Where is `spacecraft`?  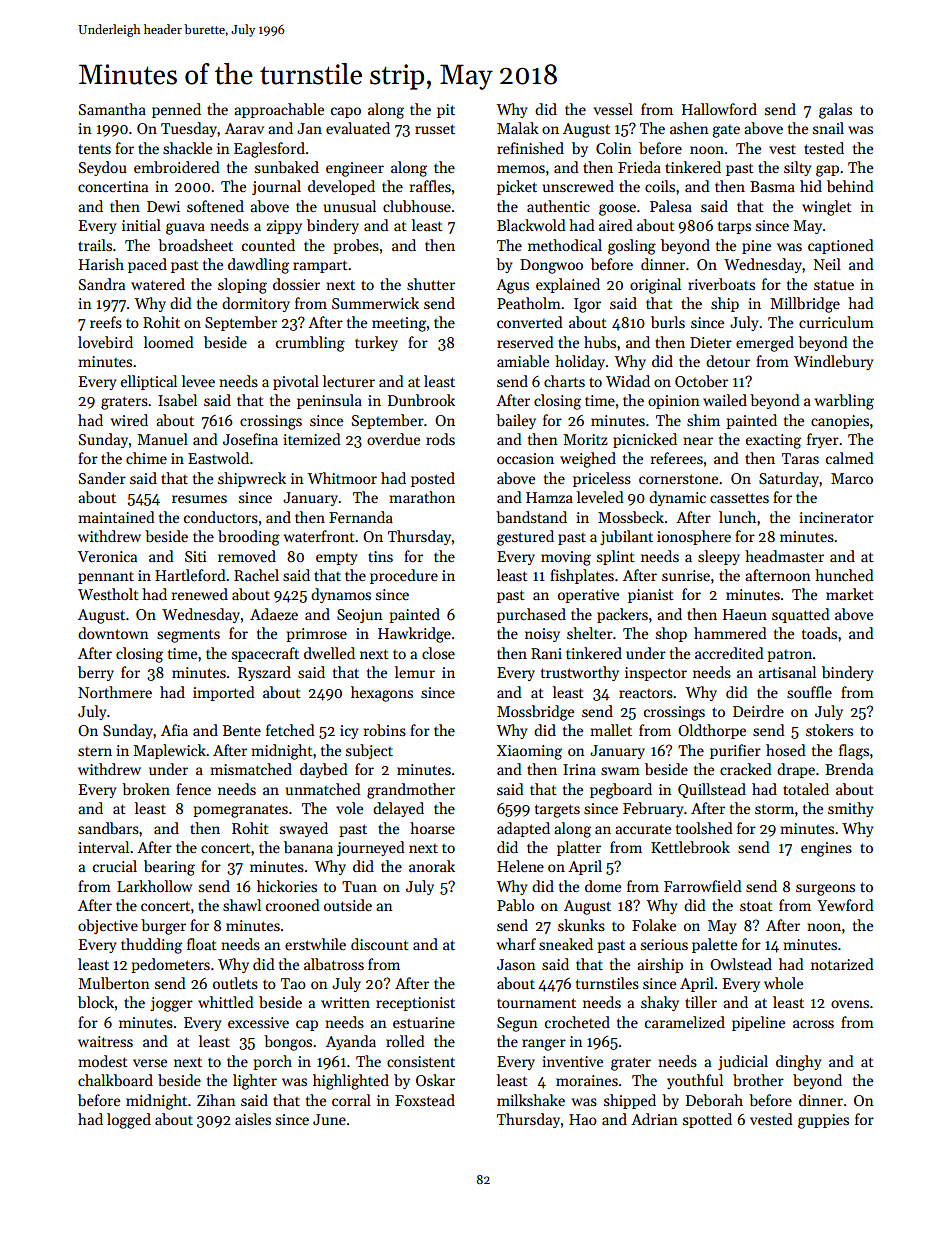
spacecraft is located at coordinates (265, 654).
